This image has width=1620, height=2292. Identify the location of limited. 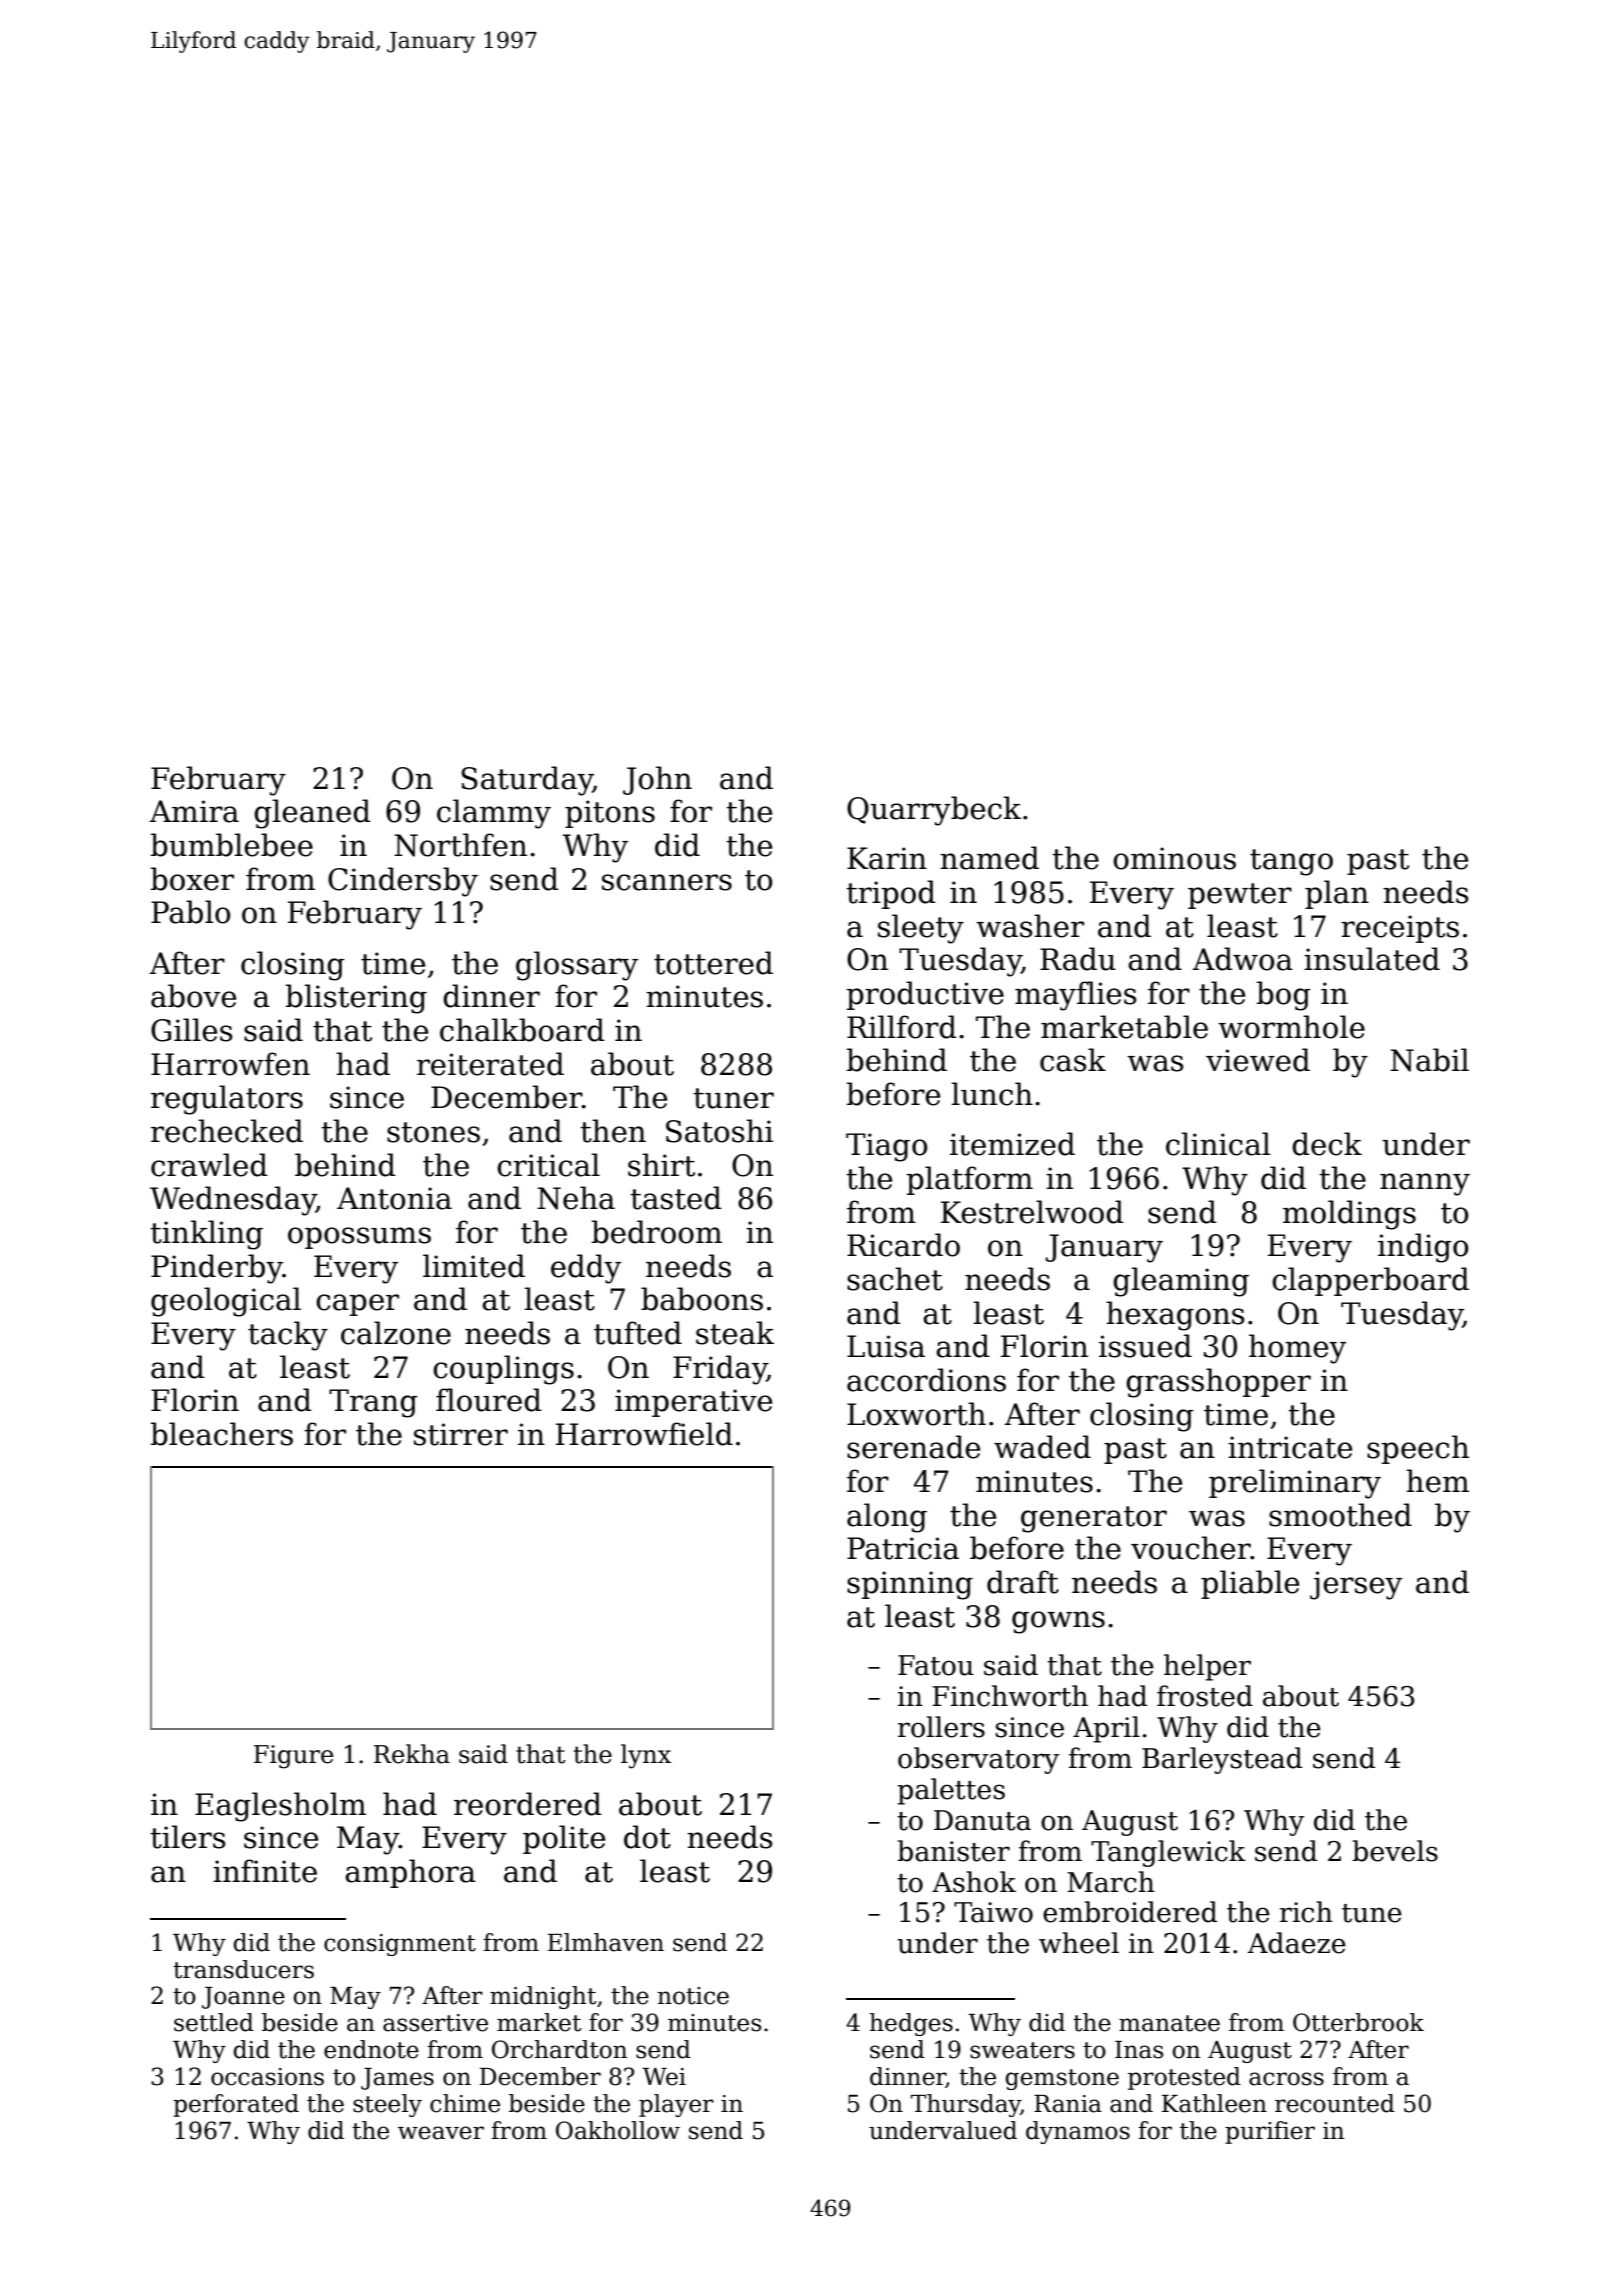
(474, 1266).
